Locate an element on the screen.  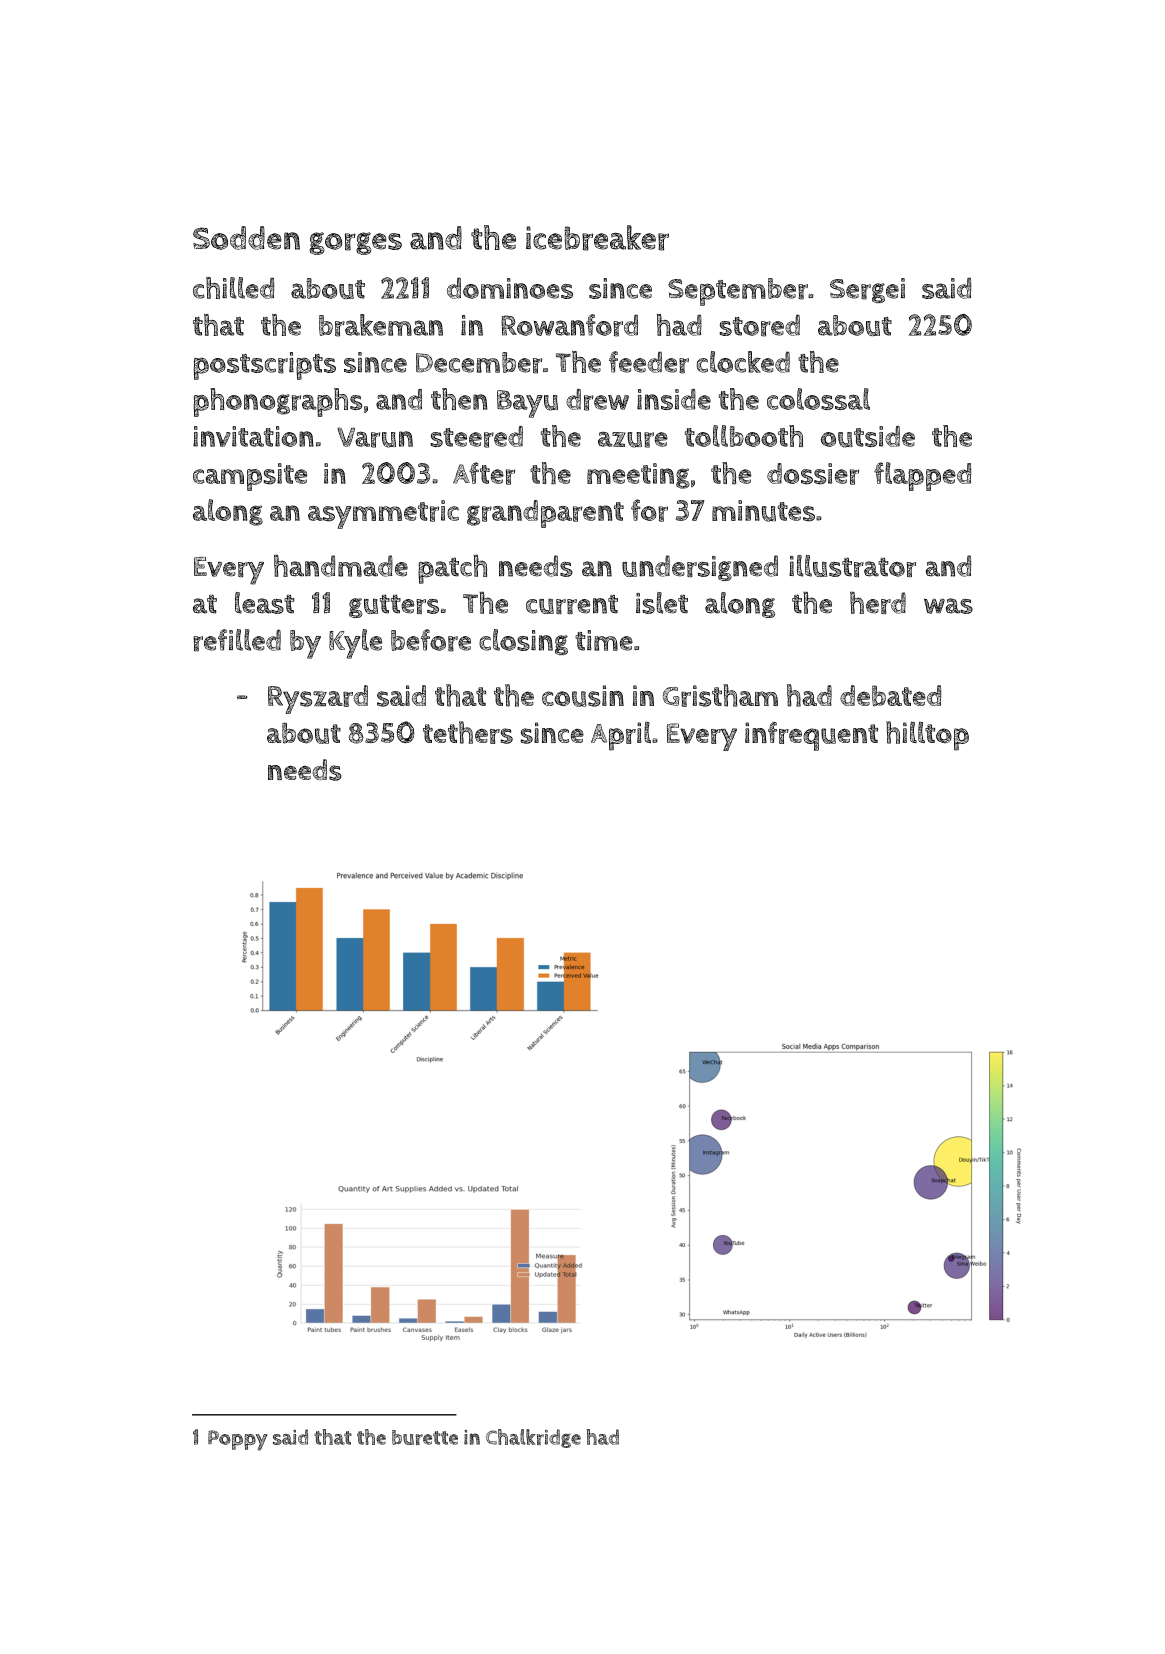
Poppy is located at coordinates (238, 1440).
